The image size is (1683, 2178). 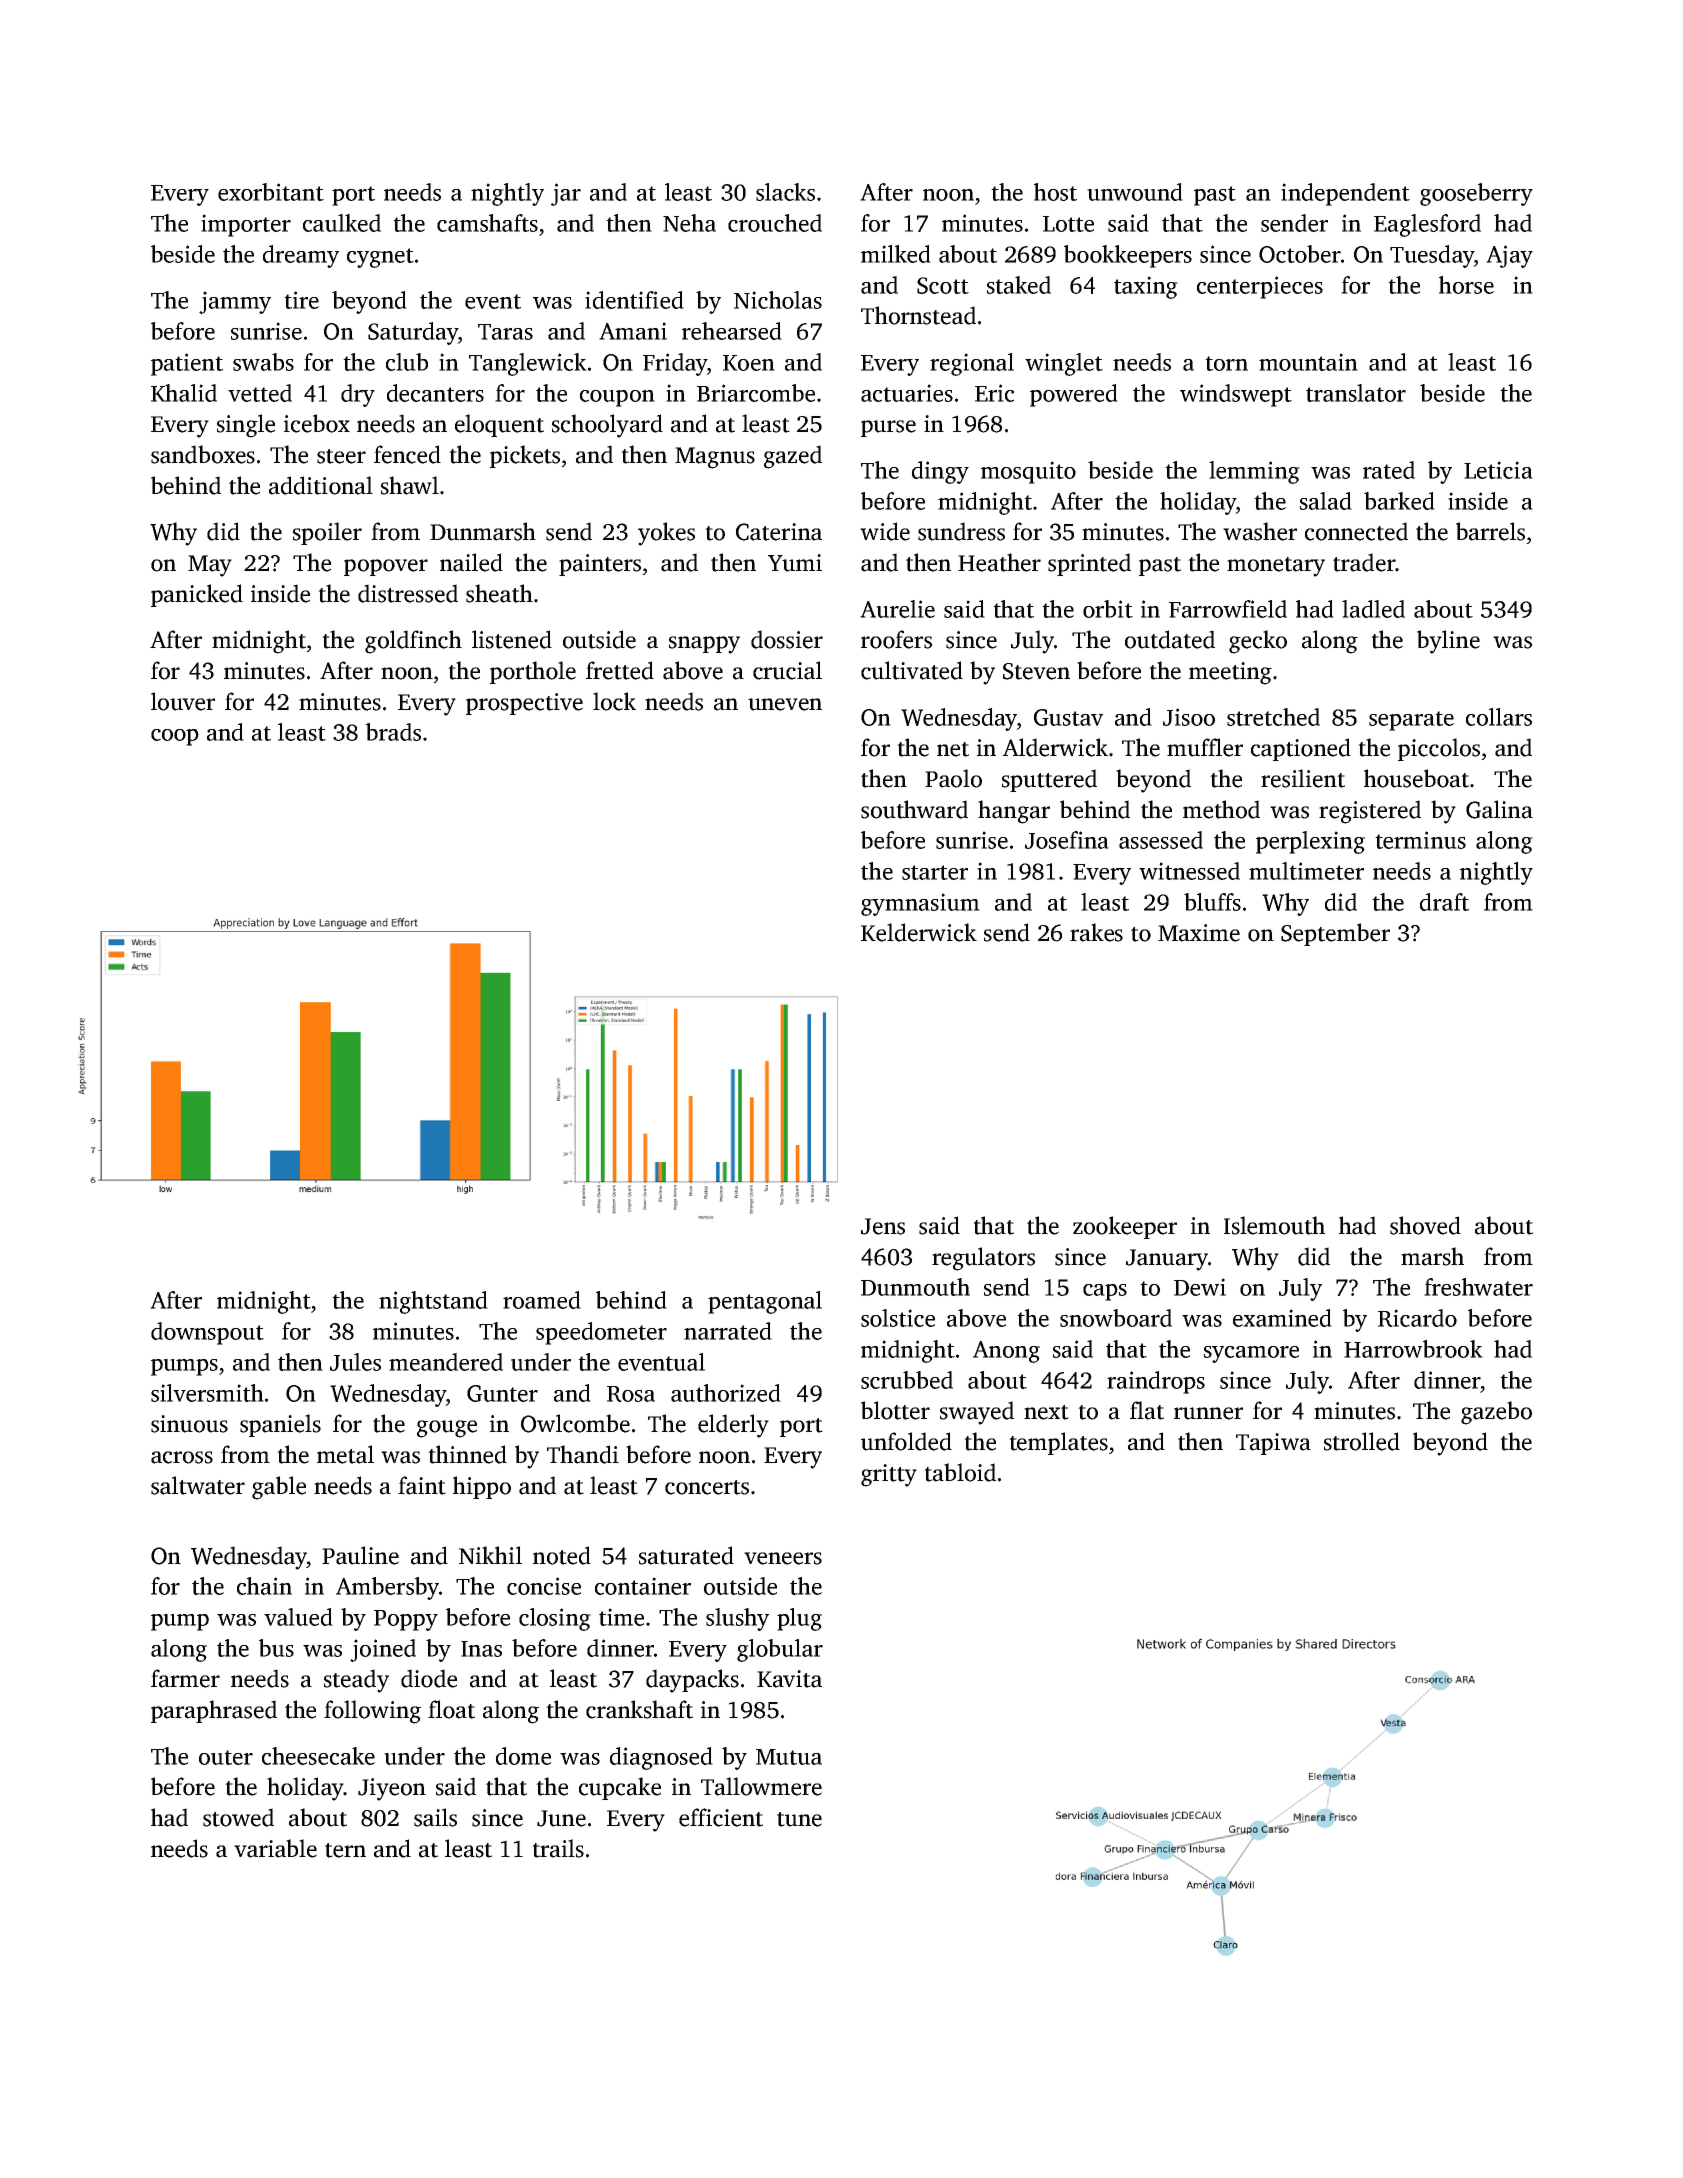 What do you see at coordinates (960, 1472) in the screenshot?
I see `tabloid` at bounding box center [960, 1472].
